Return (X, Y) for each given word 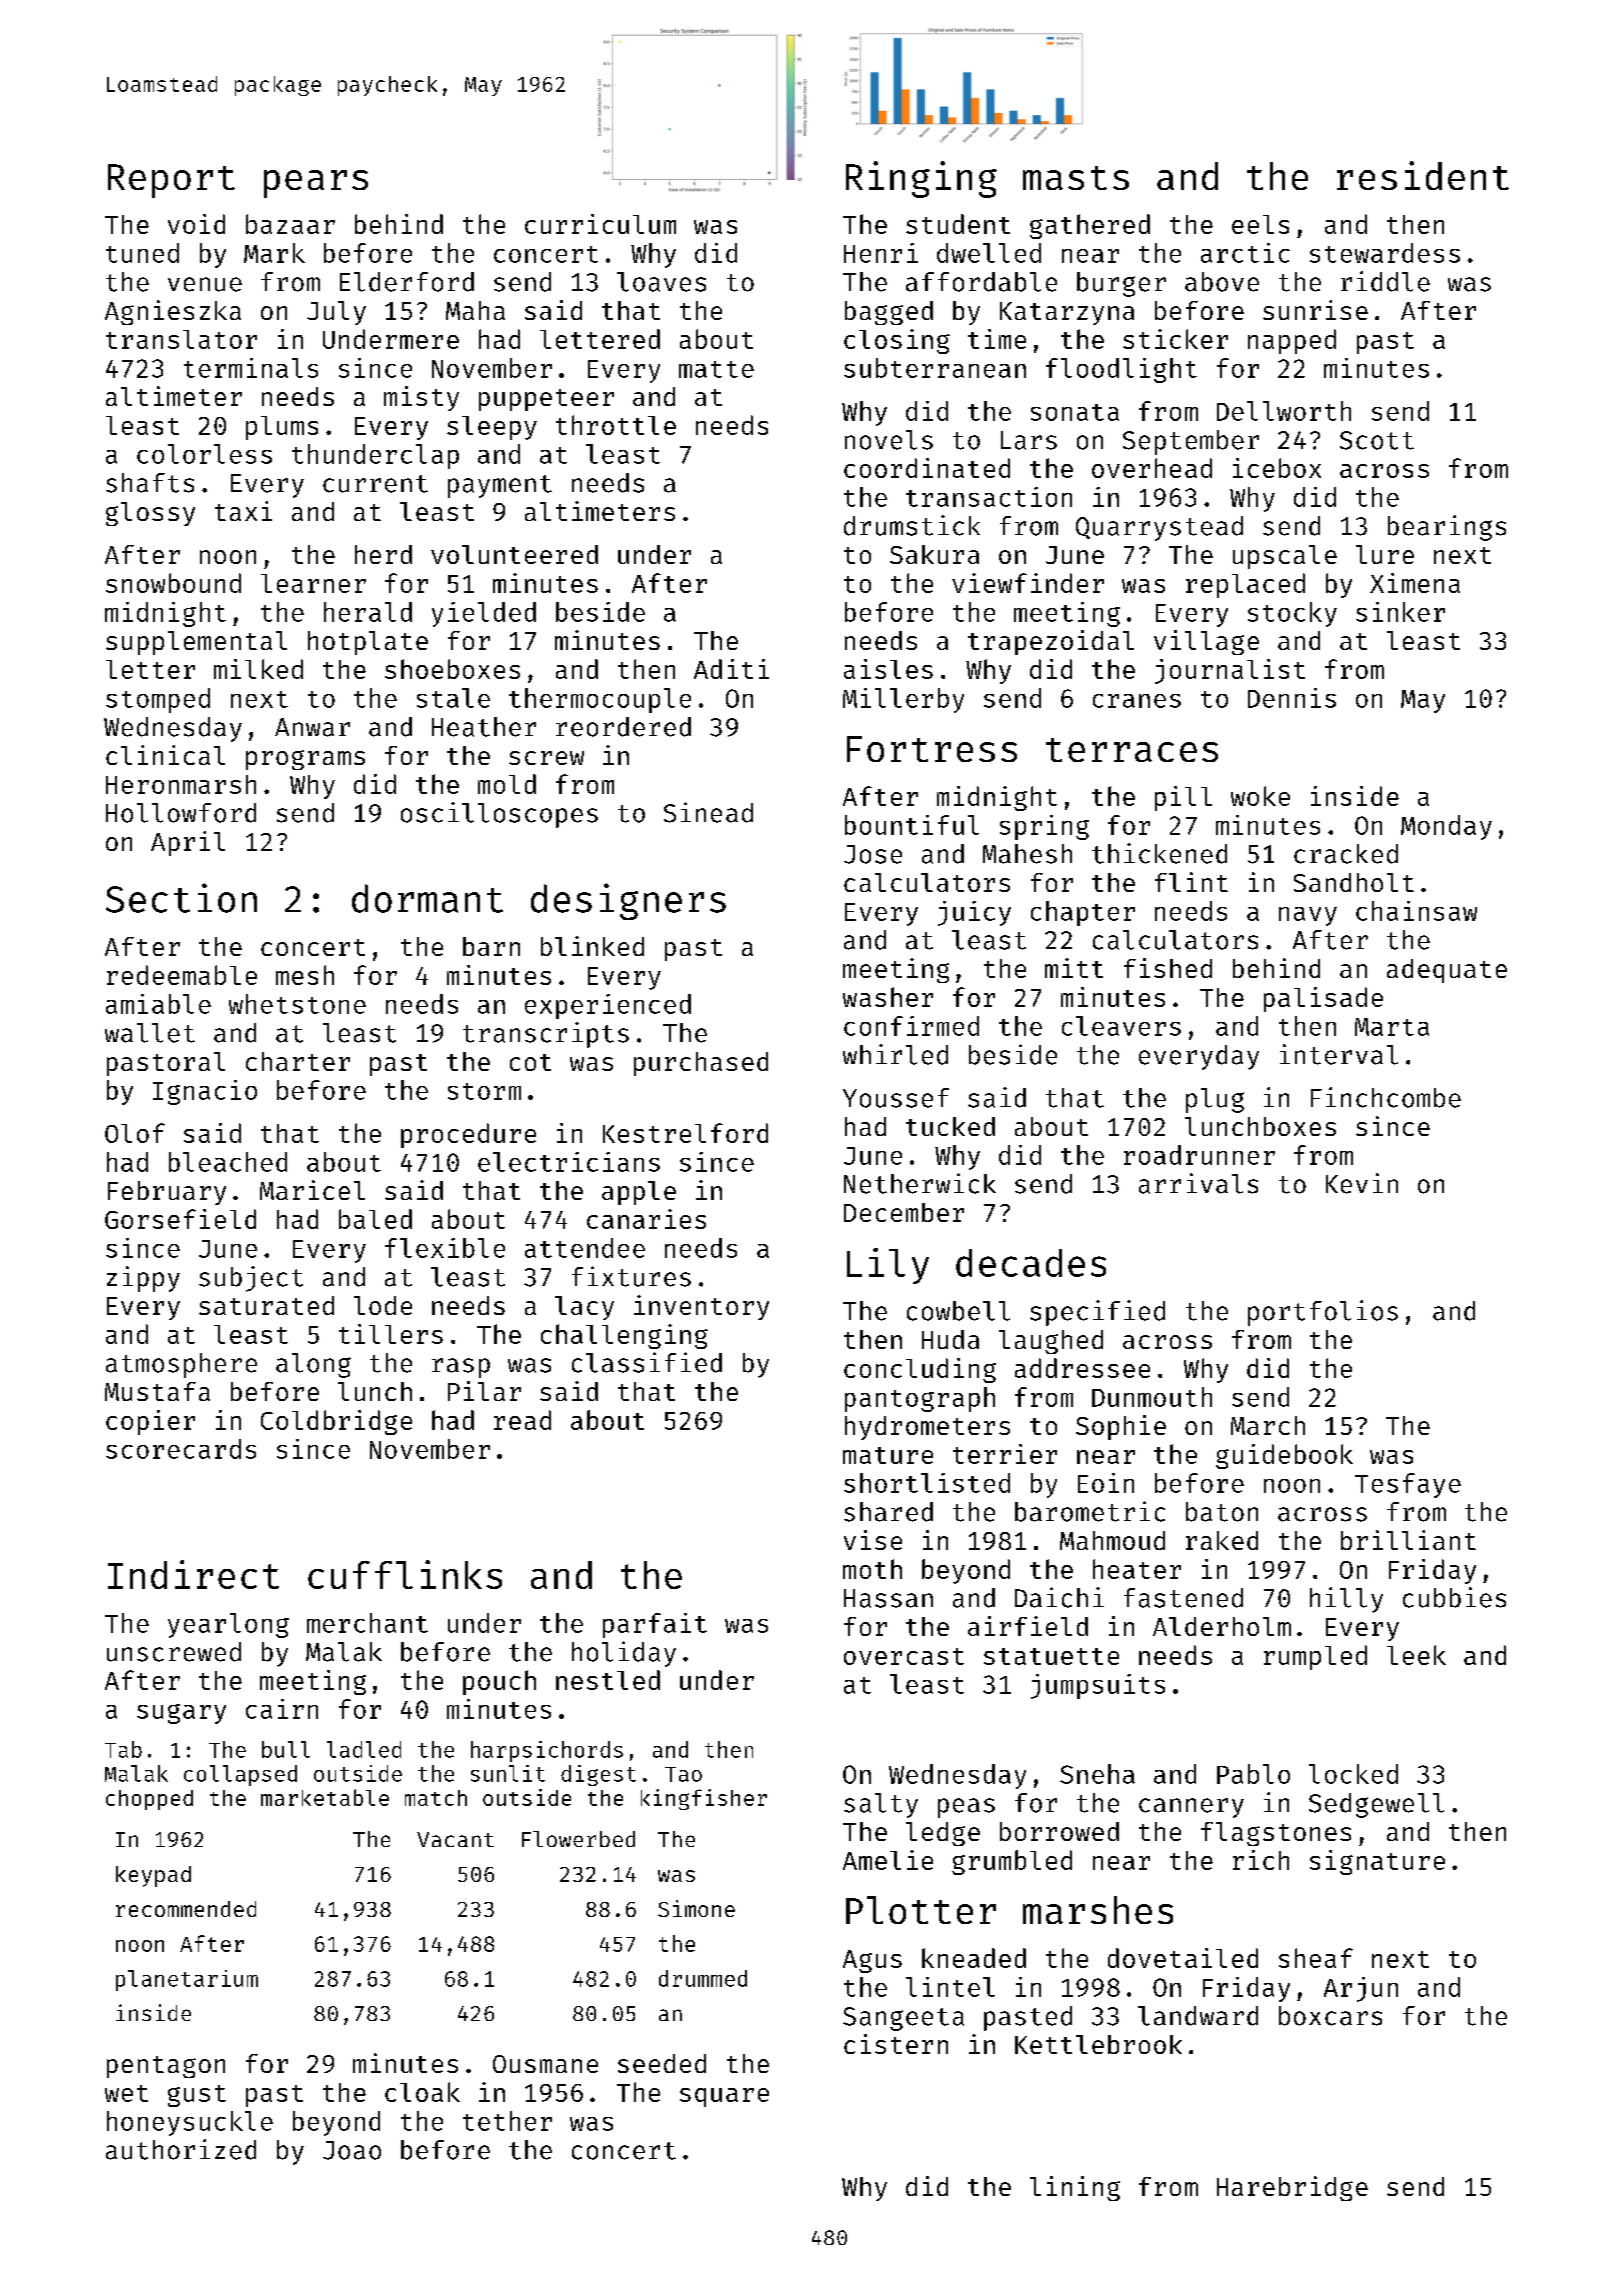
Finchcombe (1386, 1097)
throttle (616, 425)
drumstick (912, 525)
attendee (585, 1248)
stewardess (1385, 253)
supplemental (196, 643)
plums (282, 428)
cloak (422, 2092)
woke (1260, 796)
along (313, 1365)
